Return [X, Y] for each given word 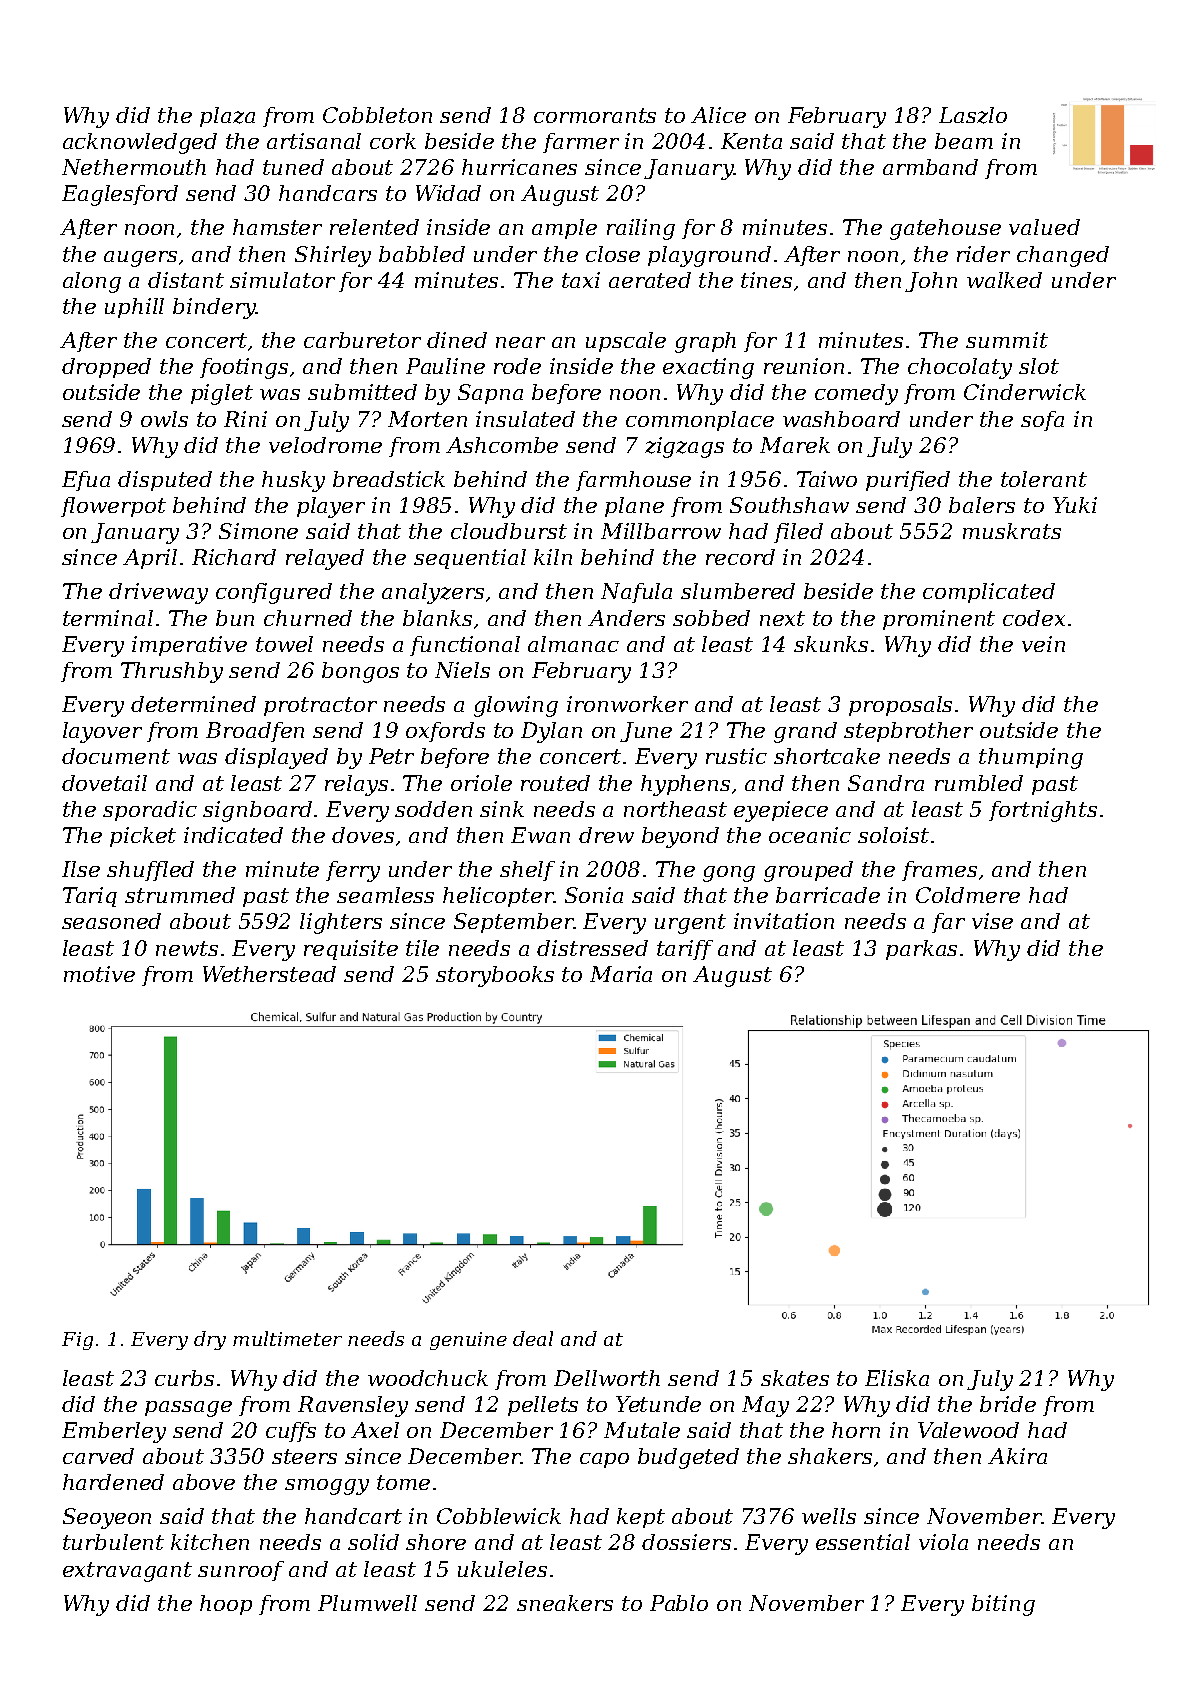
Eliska [897, 1378]
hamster [277, 227]
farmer [581, 143]
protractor [320, 706]
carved [98, 1456]
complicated [989, 593]
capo [604, 1460]
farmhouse [633, 481]
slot [1039, 366]
